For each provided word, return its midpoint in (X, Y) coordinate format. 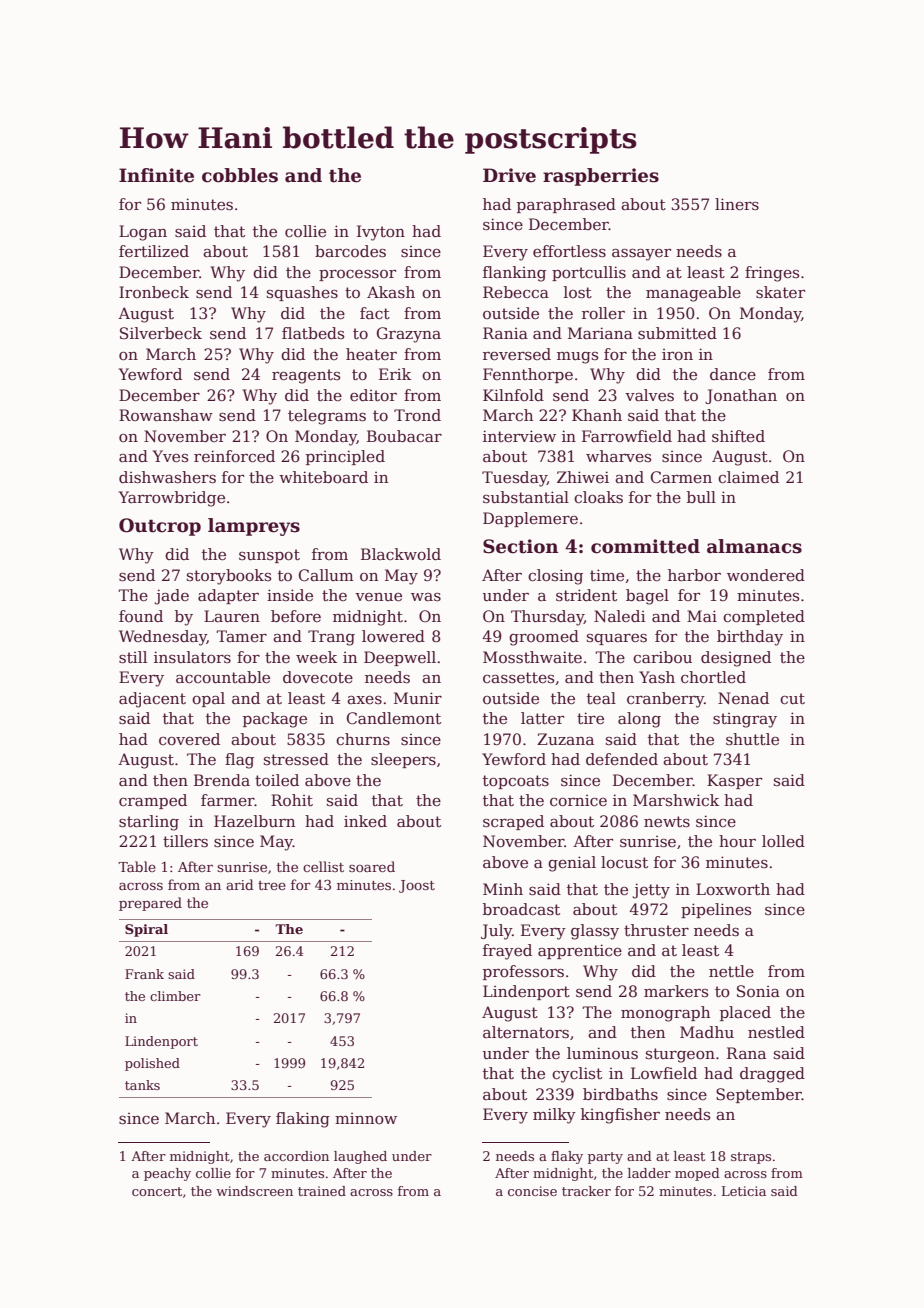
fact (375, 313)
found (141, 616)
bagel (647, 597)
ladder (649, 1173)
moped (697, 1174)
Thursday (547, 618)
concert (157, 1191)
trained (322, 1191)
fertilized (154, 251)
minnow (366, 1119)
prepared (150, 904)
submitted (677, 333)
